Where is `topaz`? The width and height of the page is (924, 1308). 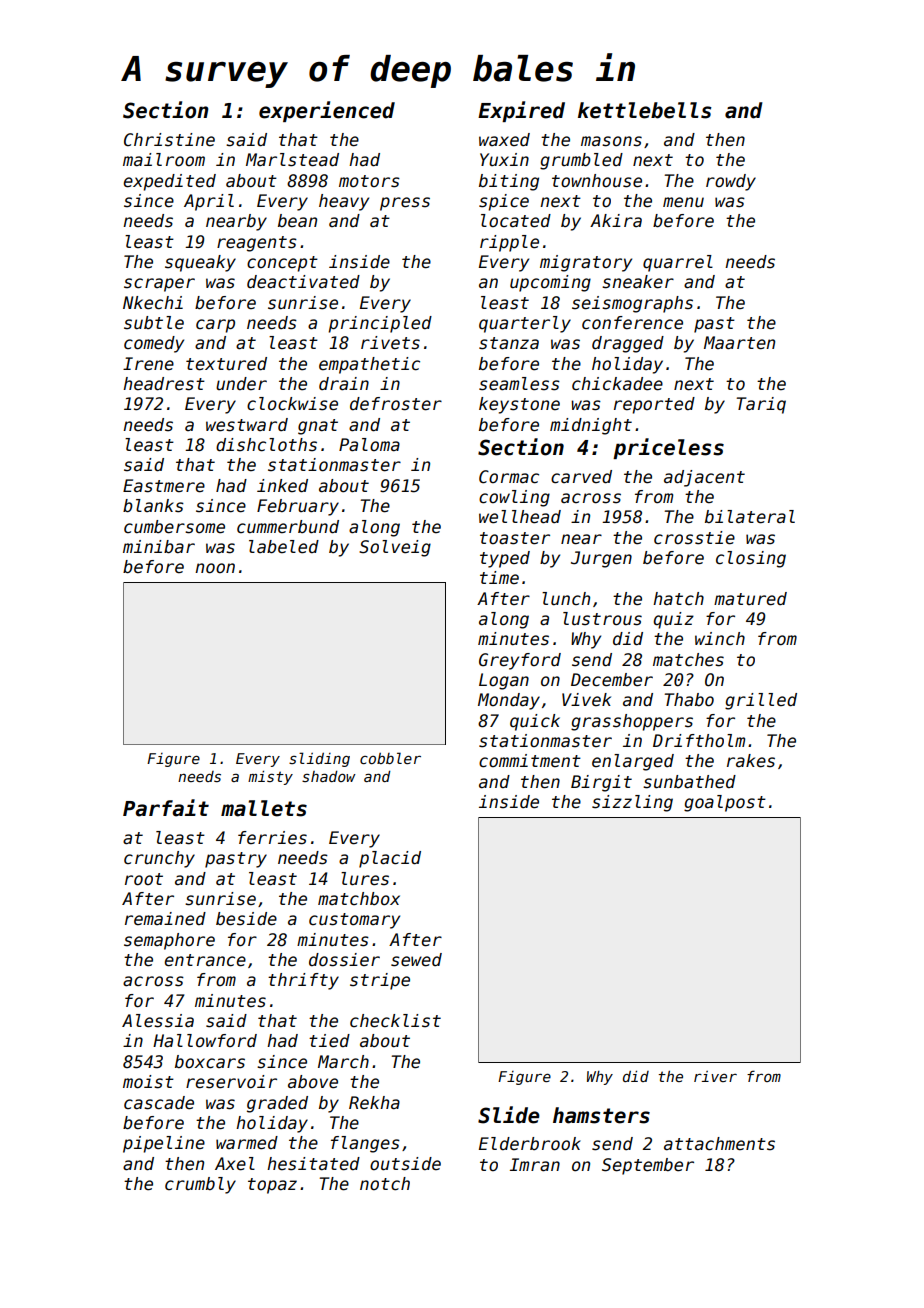
topaz is located at coordinates (272, 1186).
